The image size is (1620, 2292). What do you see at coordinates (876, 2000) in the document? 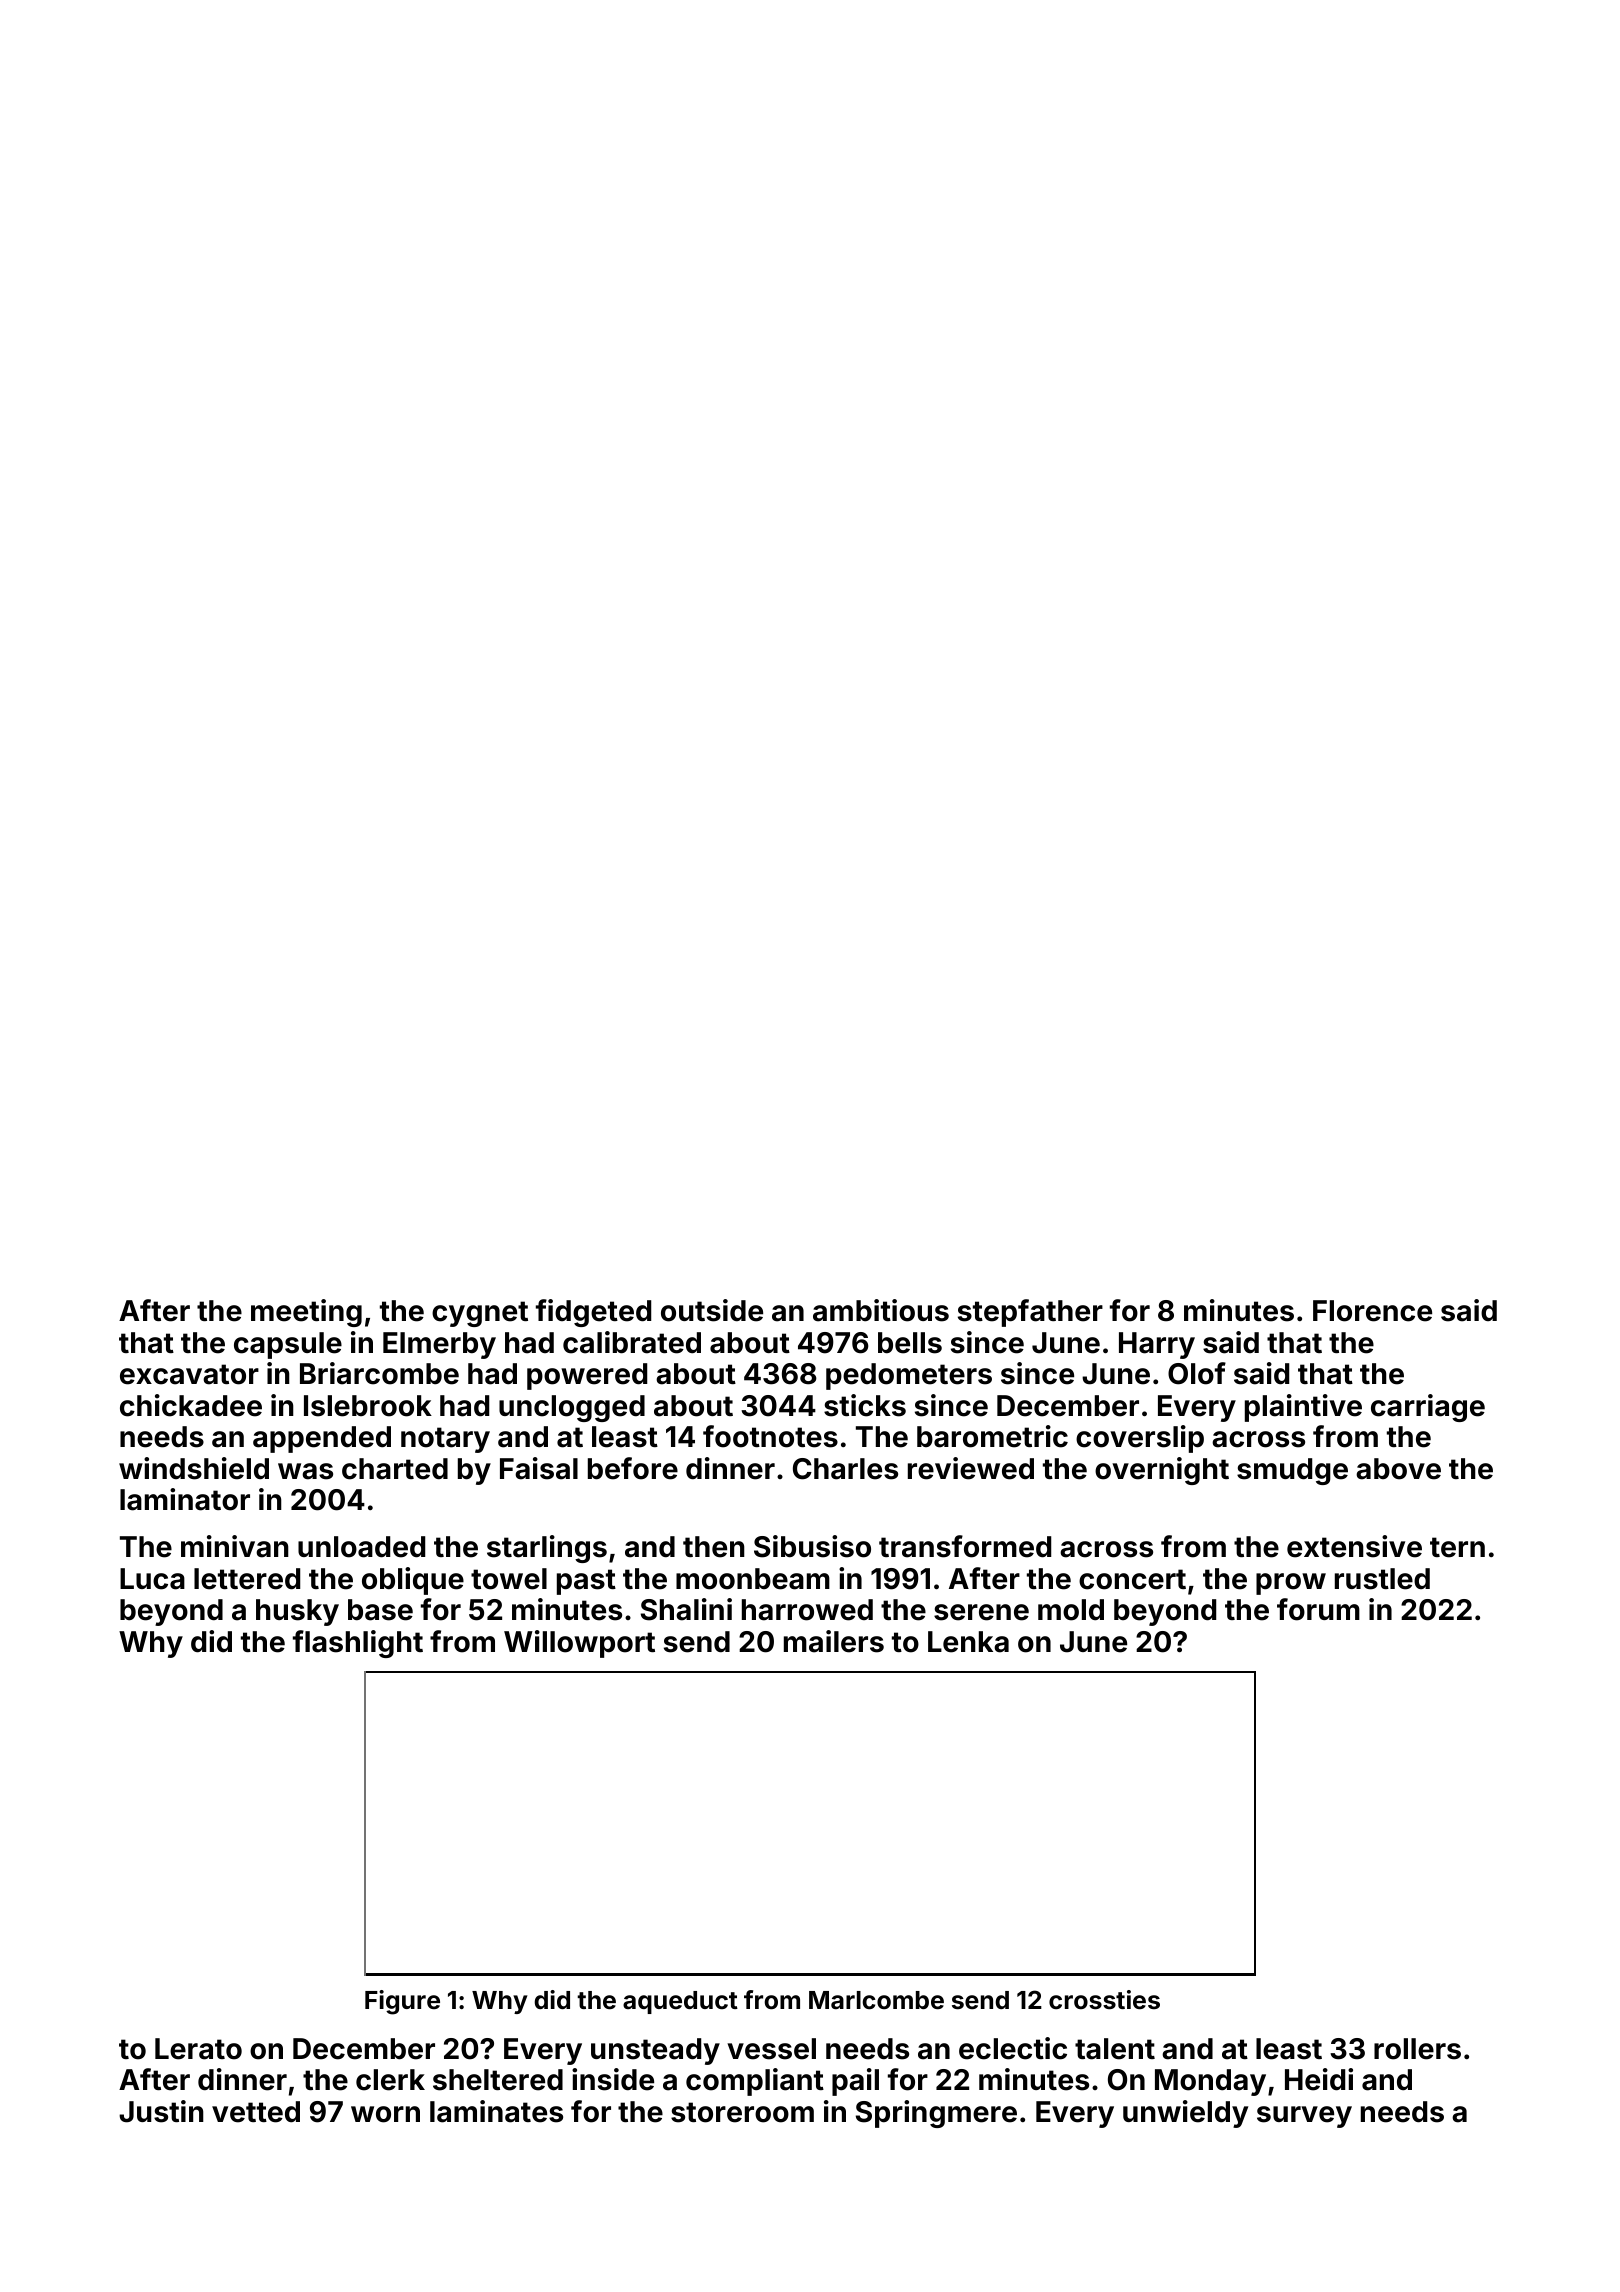
I see `Marlcombe` at bounding box center [876, 2000].
